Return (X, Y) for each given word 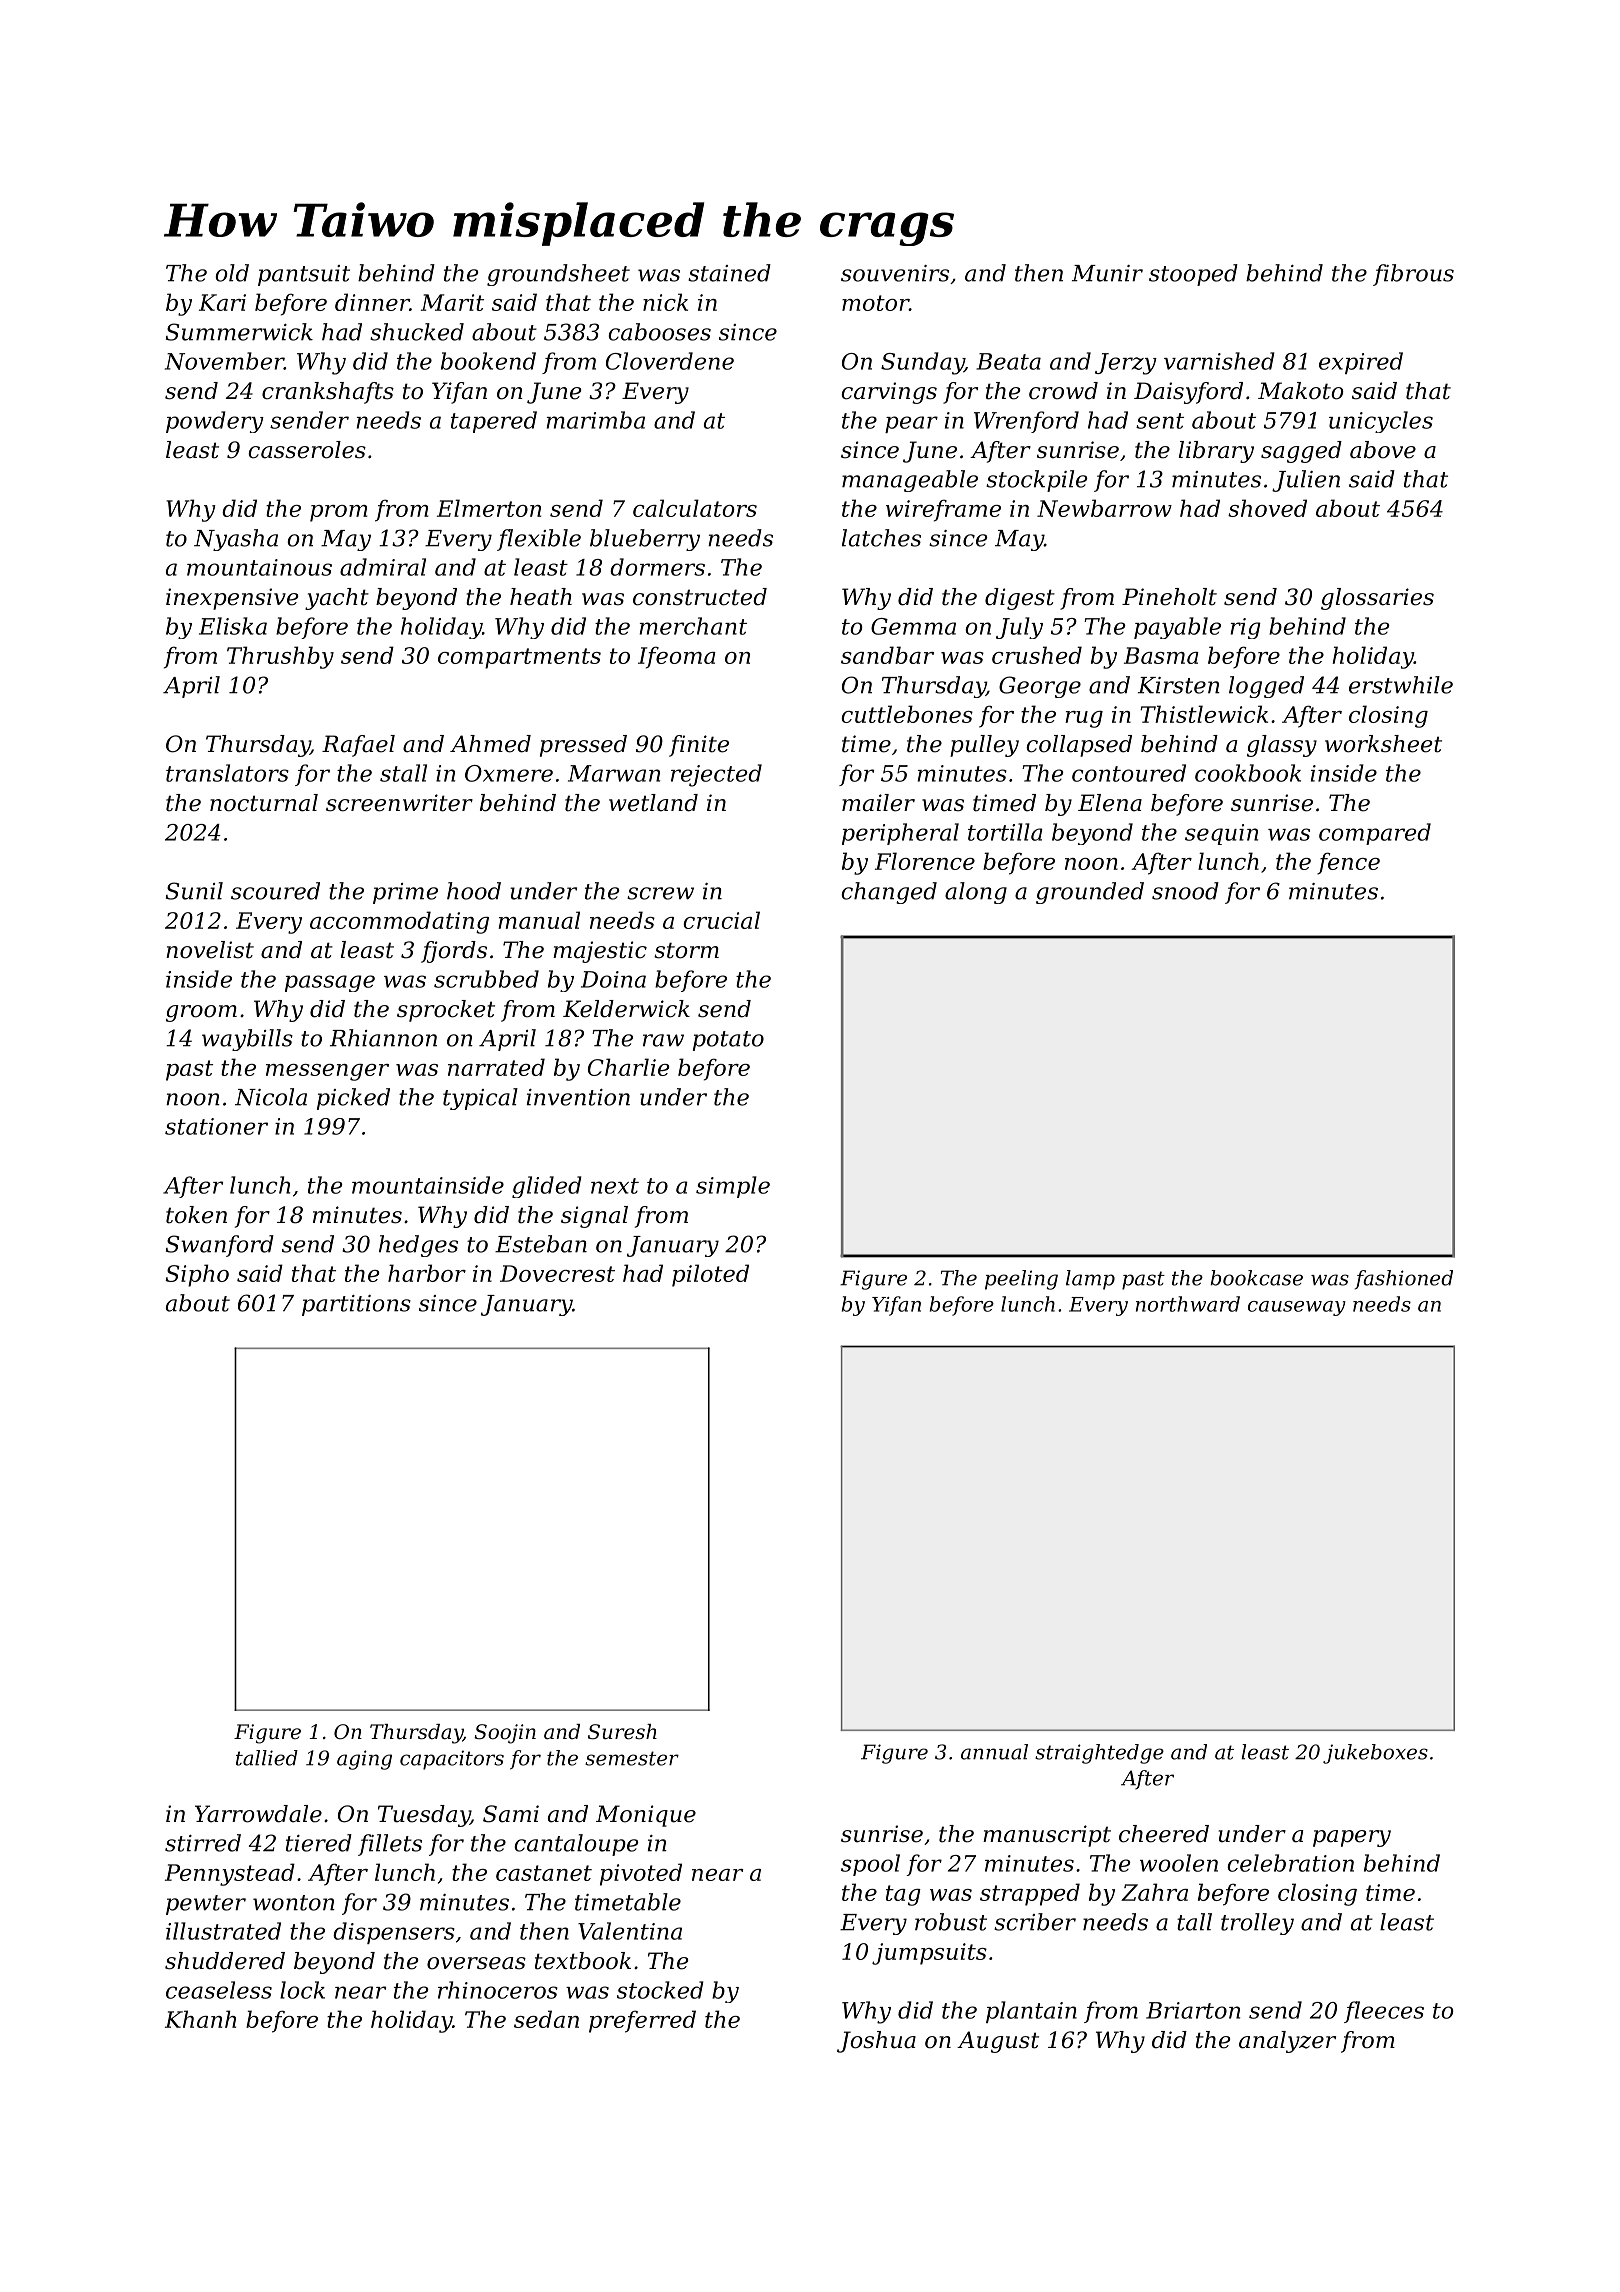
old (232, 273)
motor (875, 303)
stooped (1193, 275)
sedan (546, 2019)
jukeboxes (1375, 1754)
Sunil (194, 891)
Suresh (622, 1732)
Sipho (197, 1275)
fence (1348, 863)
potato (728, 1041)
